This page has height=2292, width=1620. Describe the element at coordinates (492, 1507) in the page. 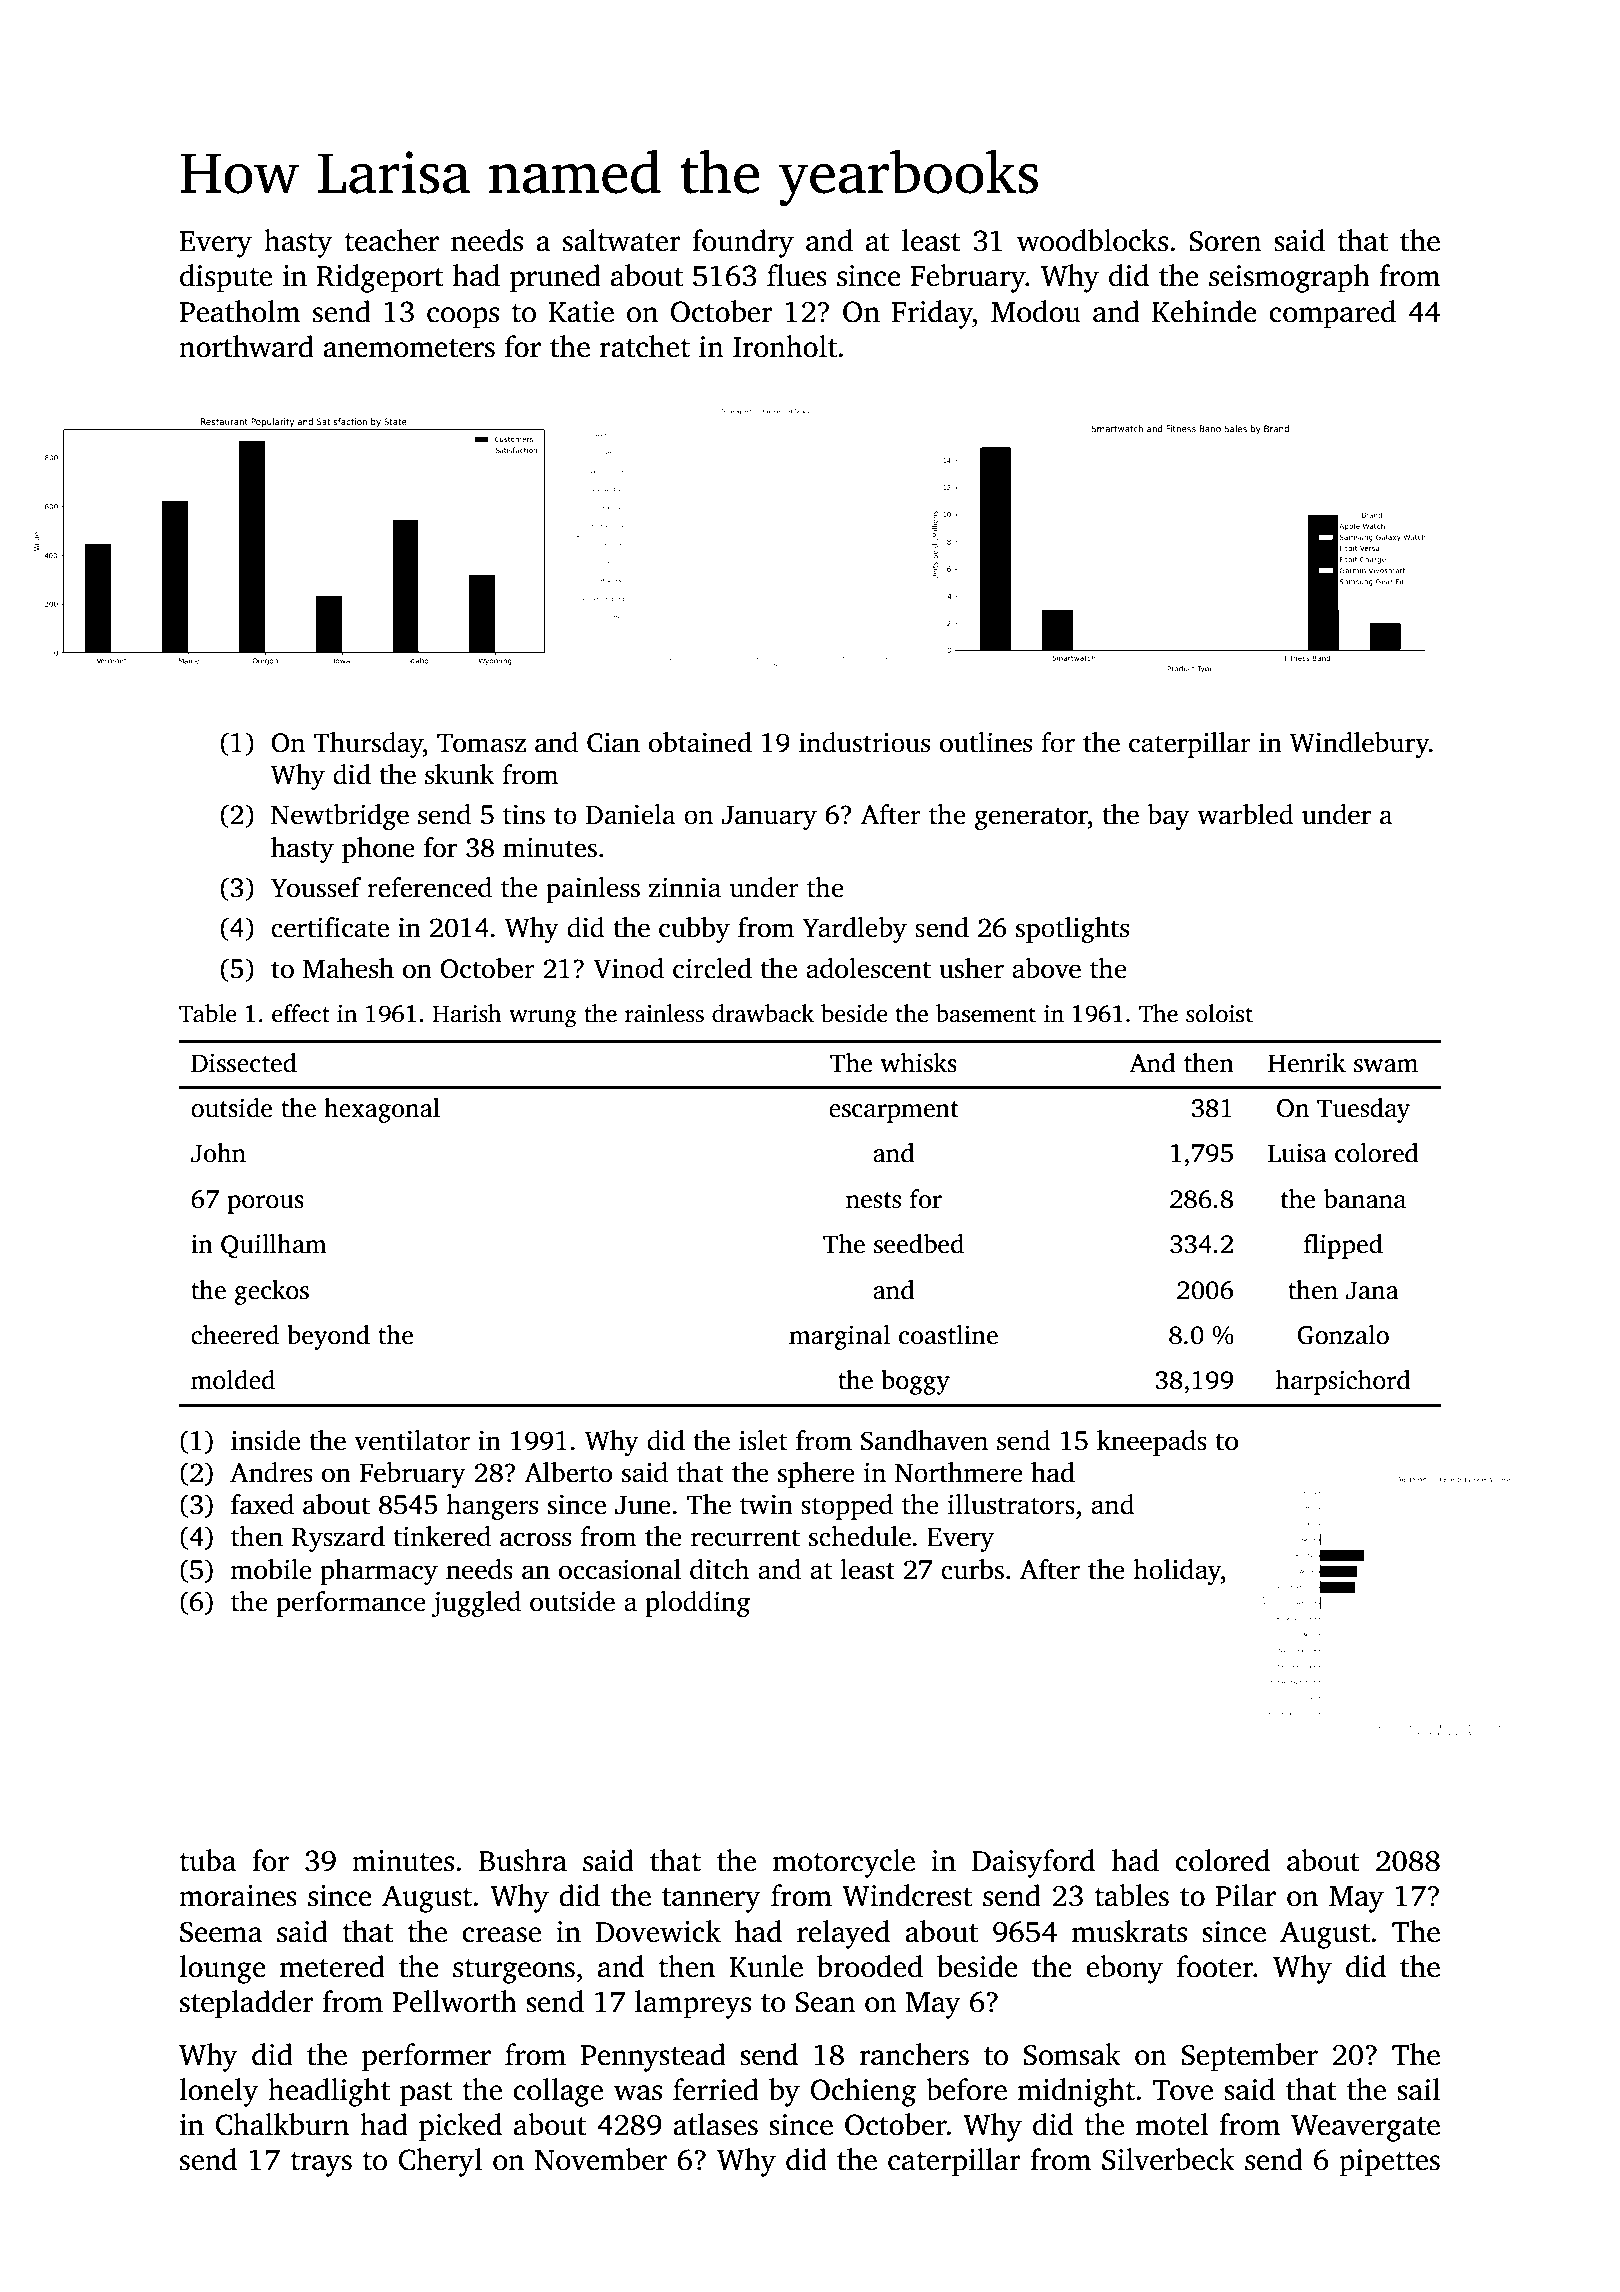

I see `hangers` at that location.
